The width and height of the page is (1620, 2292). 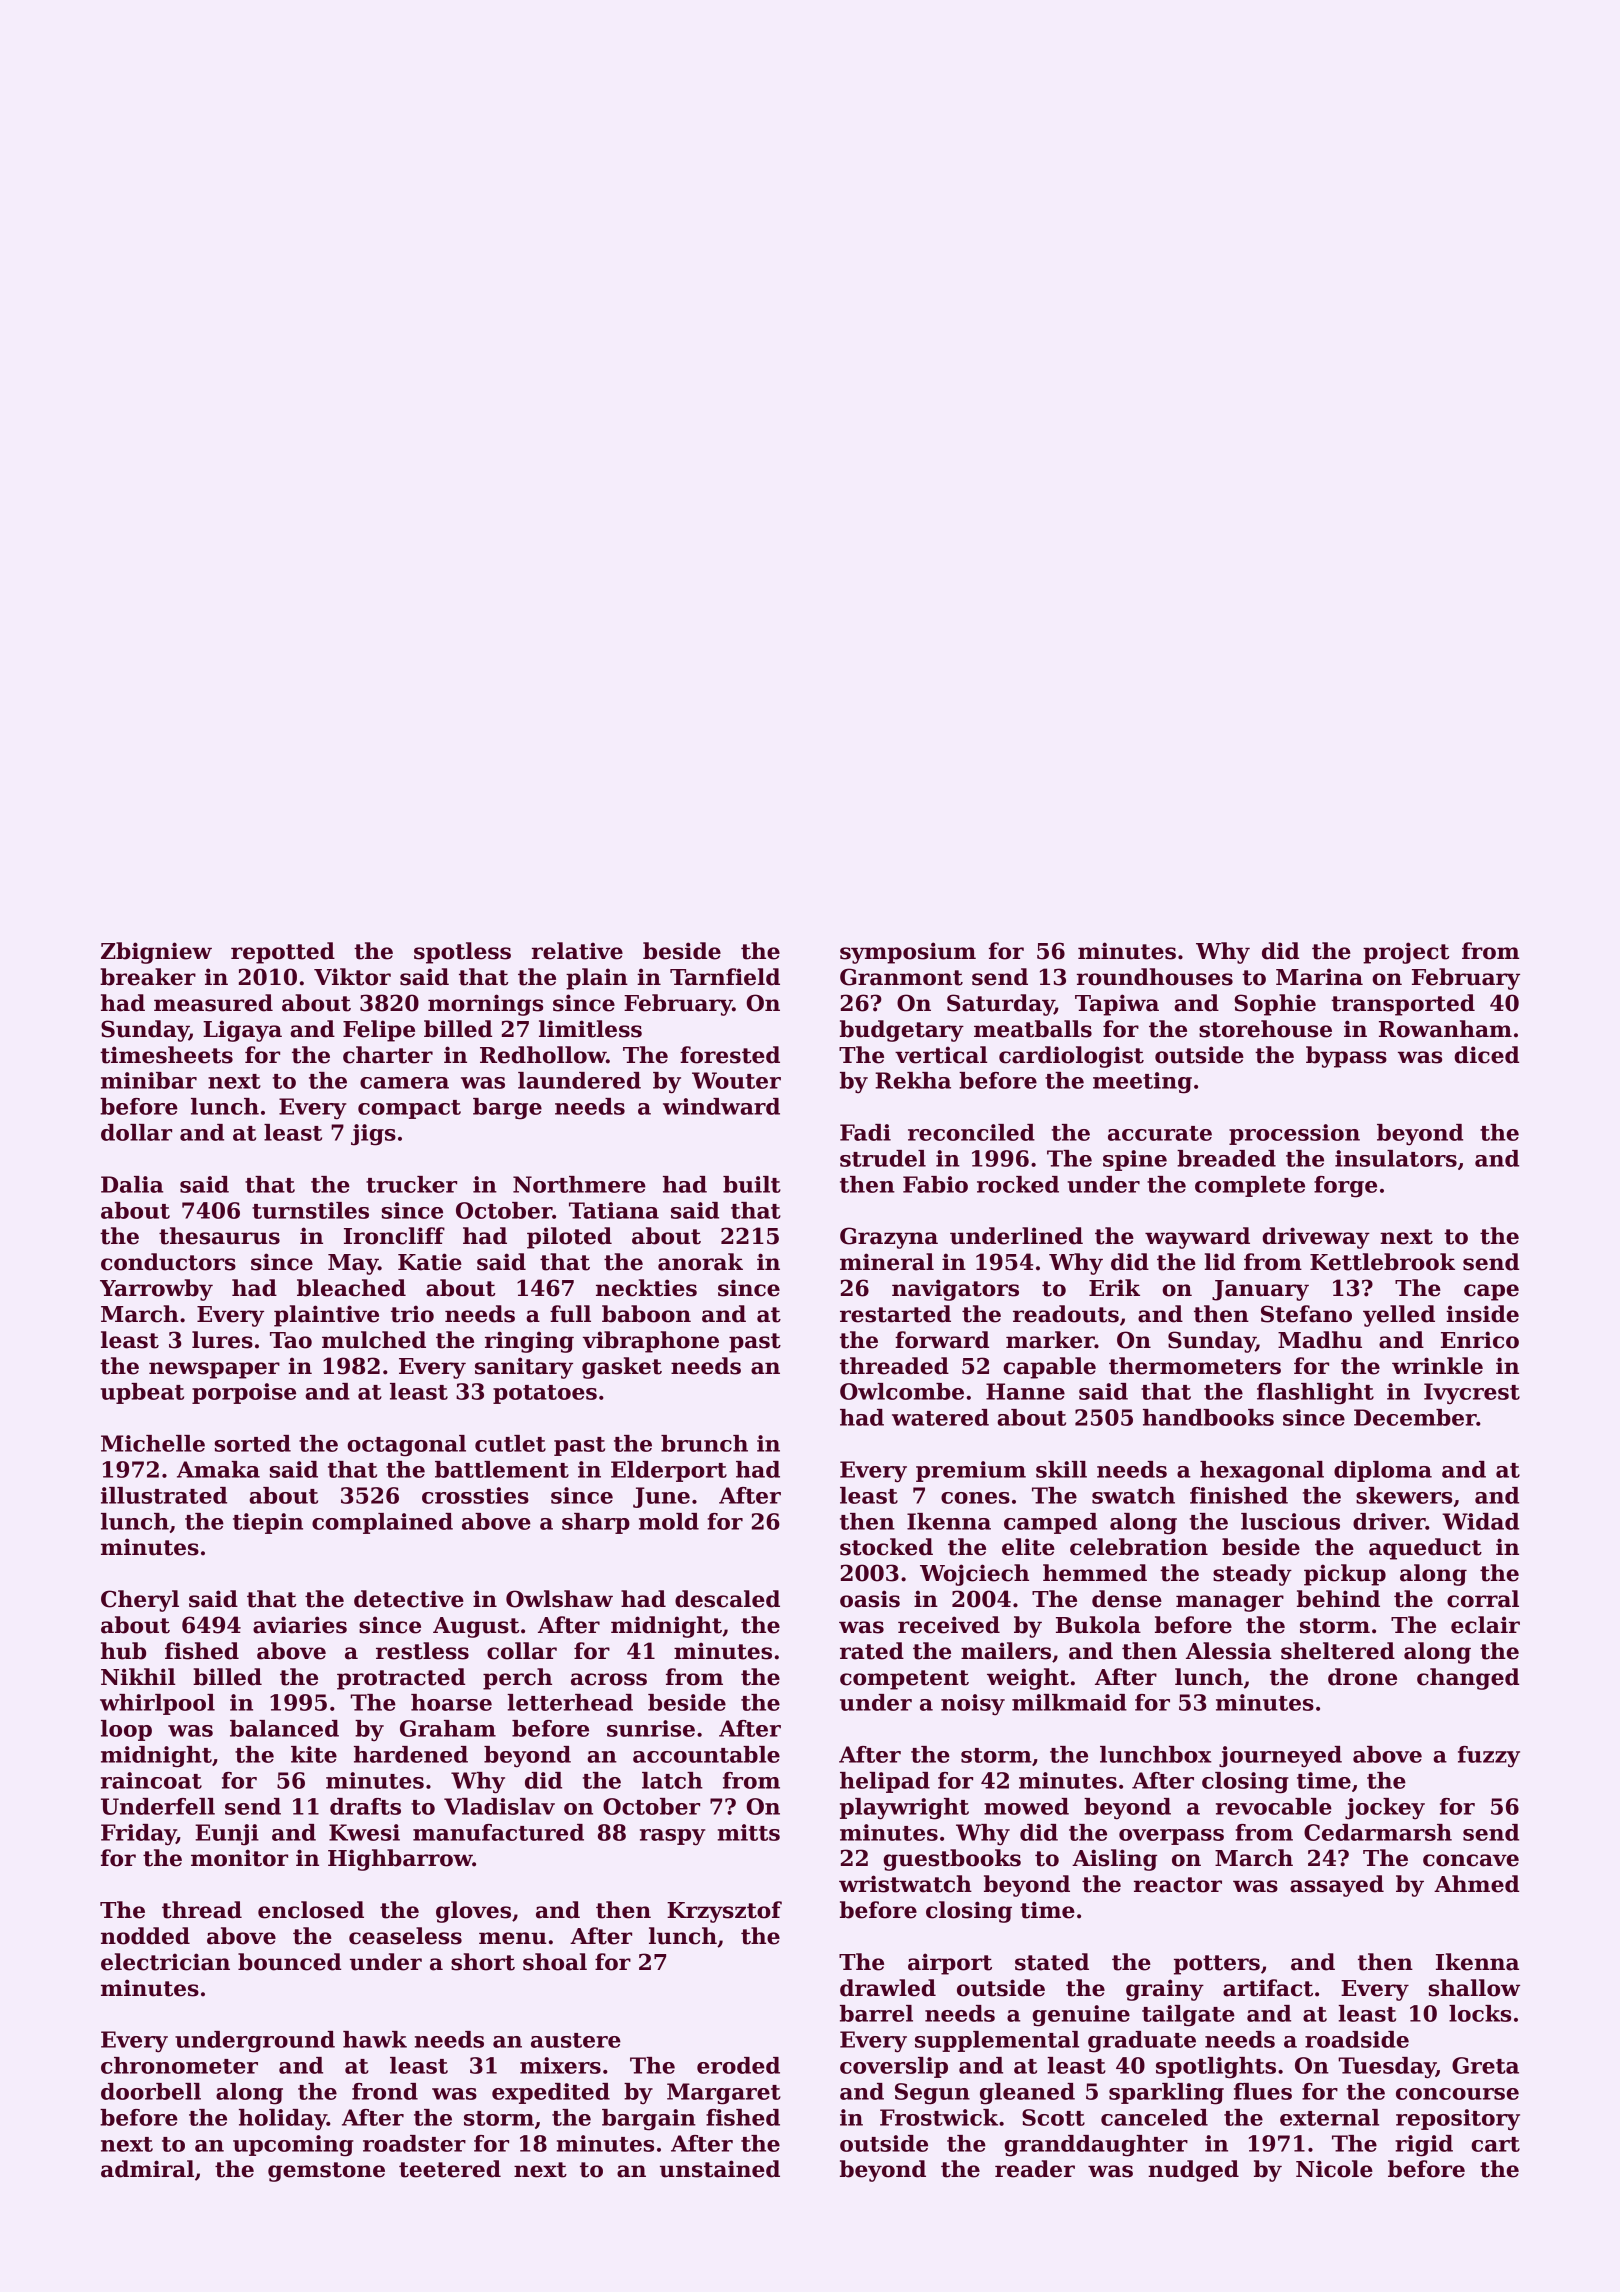 What do you see at coordinates (1280, 1757) in the page?
I see `journeyed` at bounding box center [1280, 1757].
